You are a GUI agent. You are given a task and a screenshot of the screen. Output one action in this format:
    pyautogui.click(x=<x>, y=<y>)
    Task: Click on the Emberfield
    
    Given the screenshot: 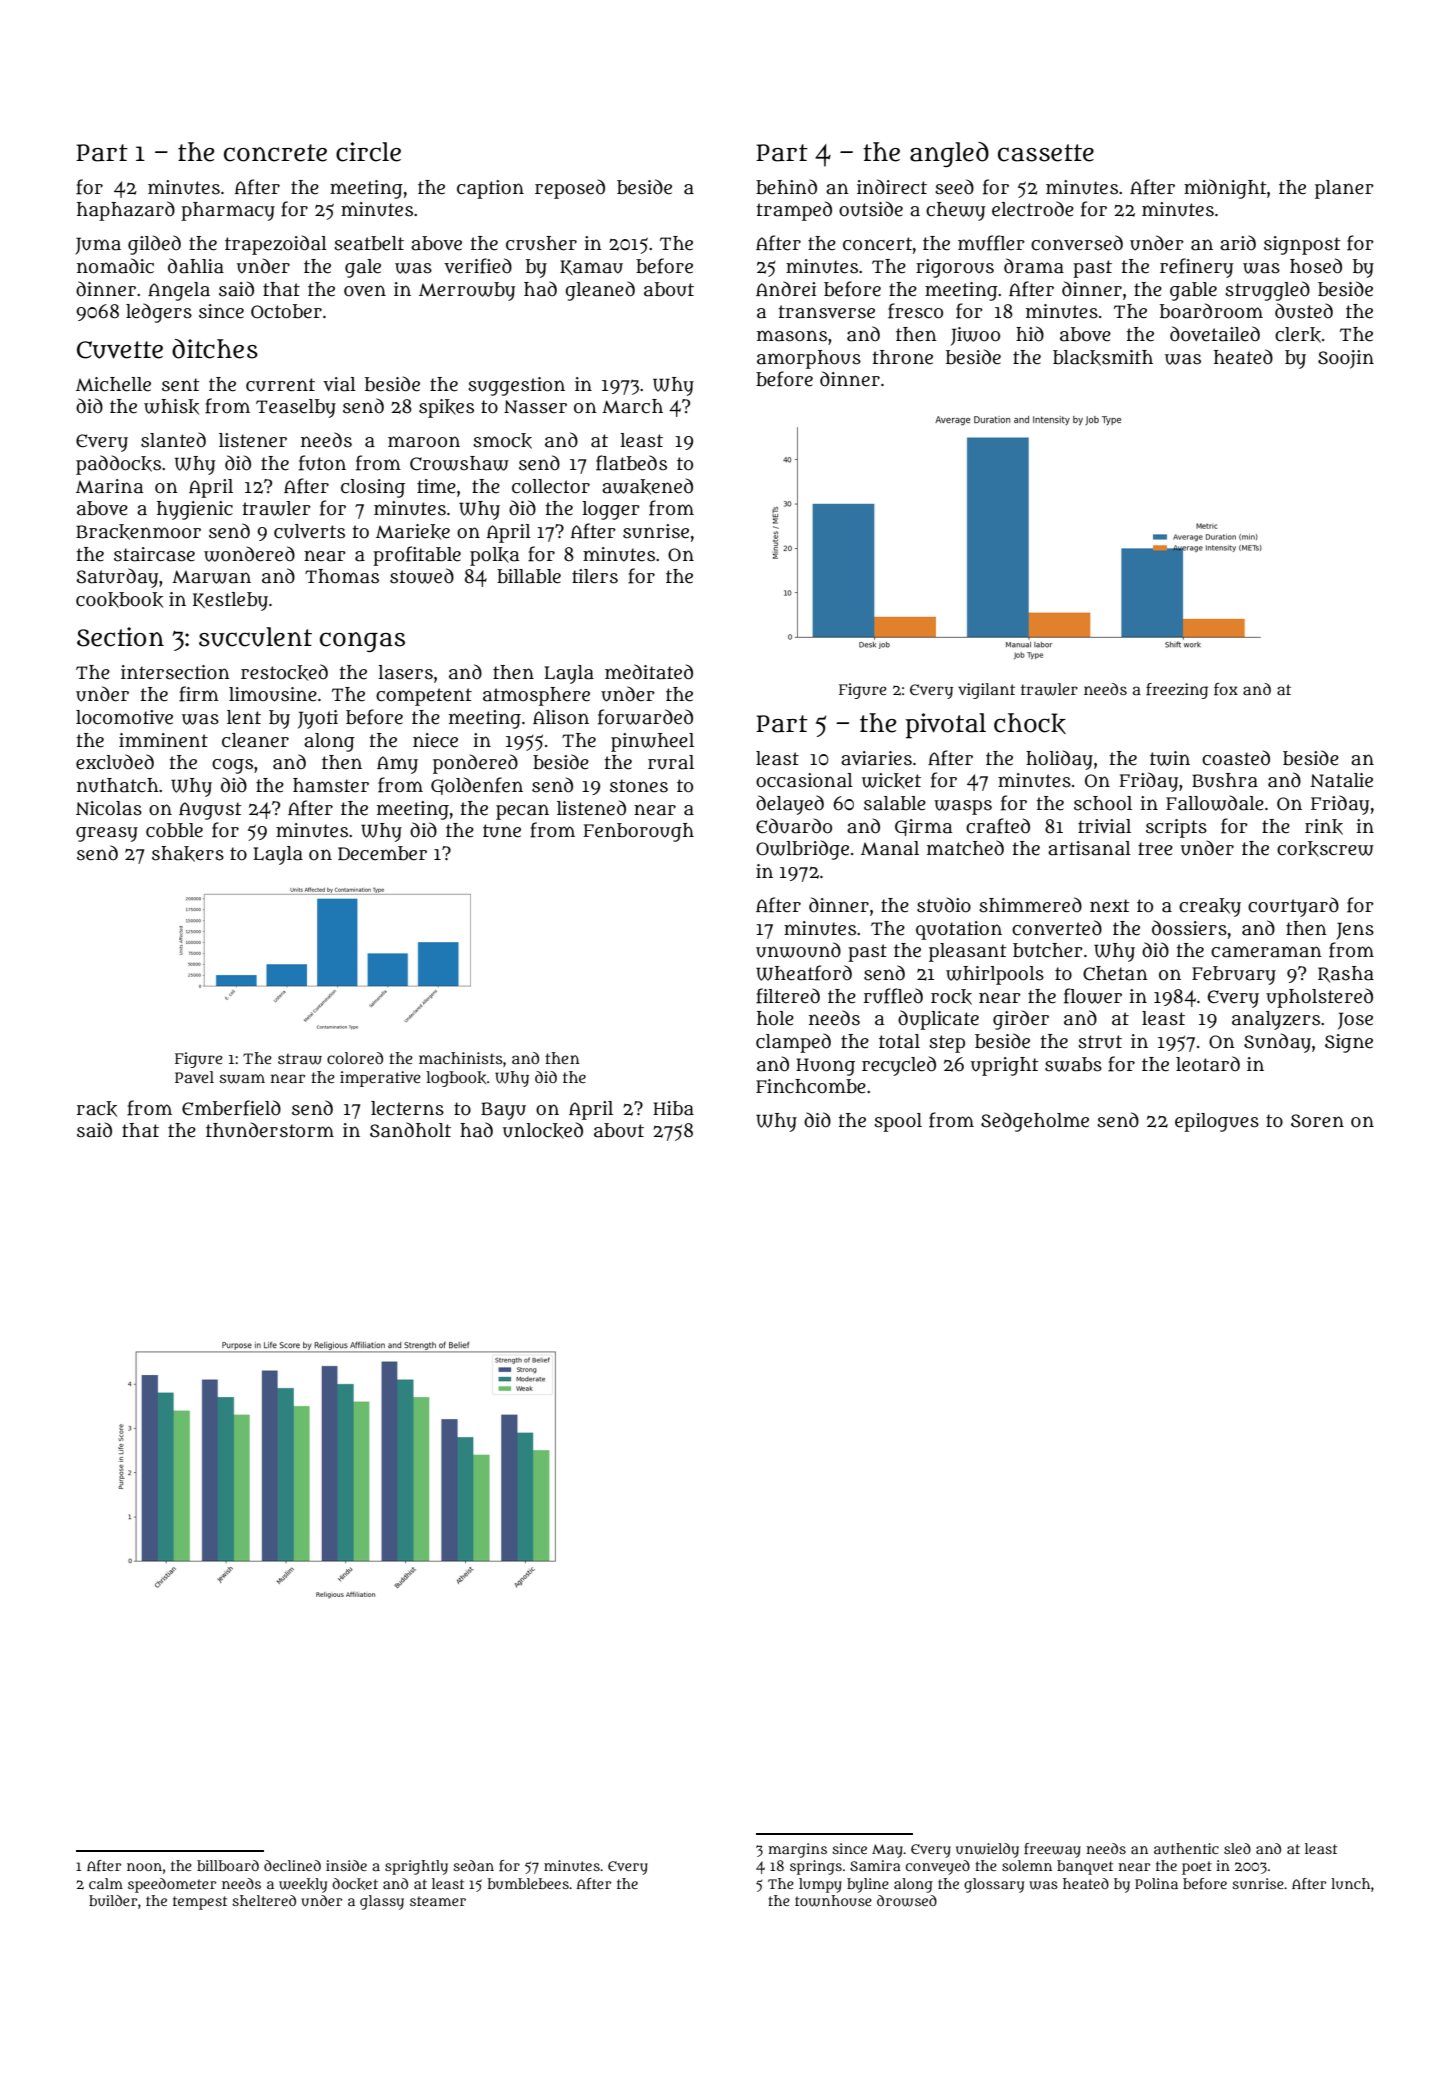 What is the action you would take?
    pyautogui.click(x=231, y=1108)
